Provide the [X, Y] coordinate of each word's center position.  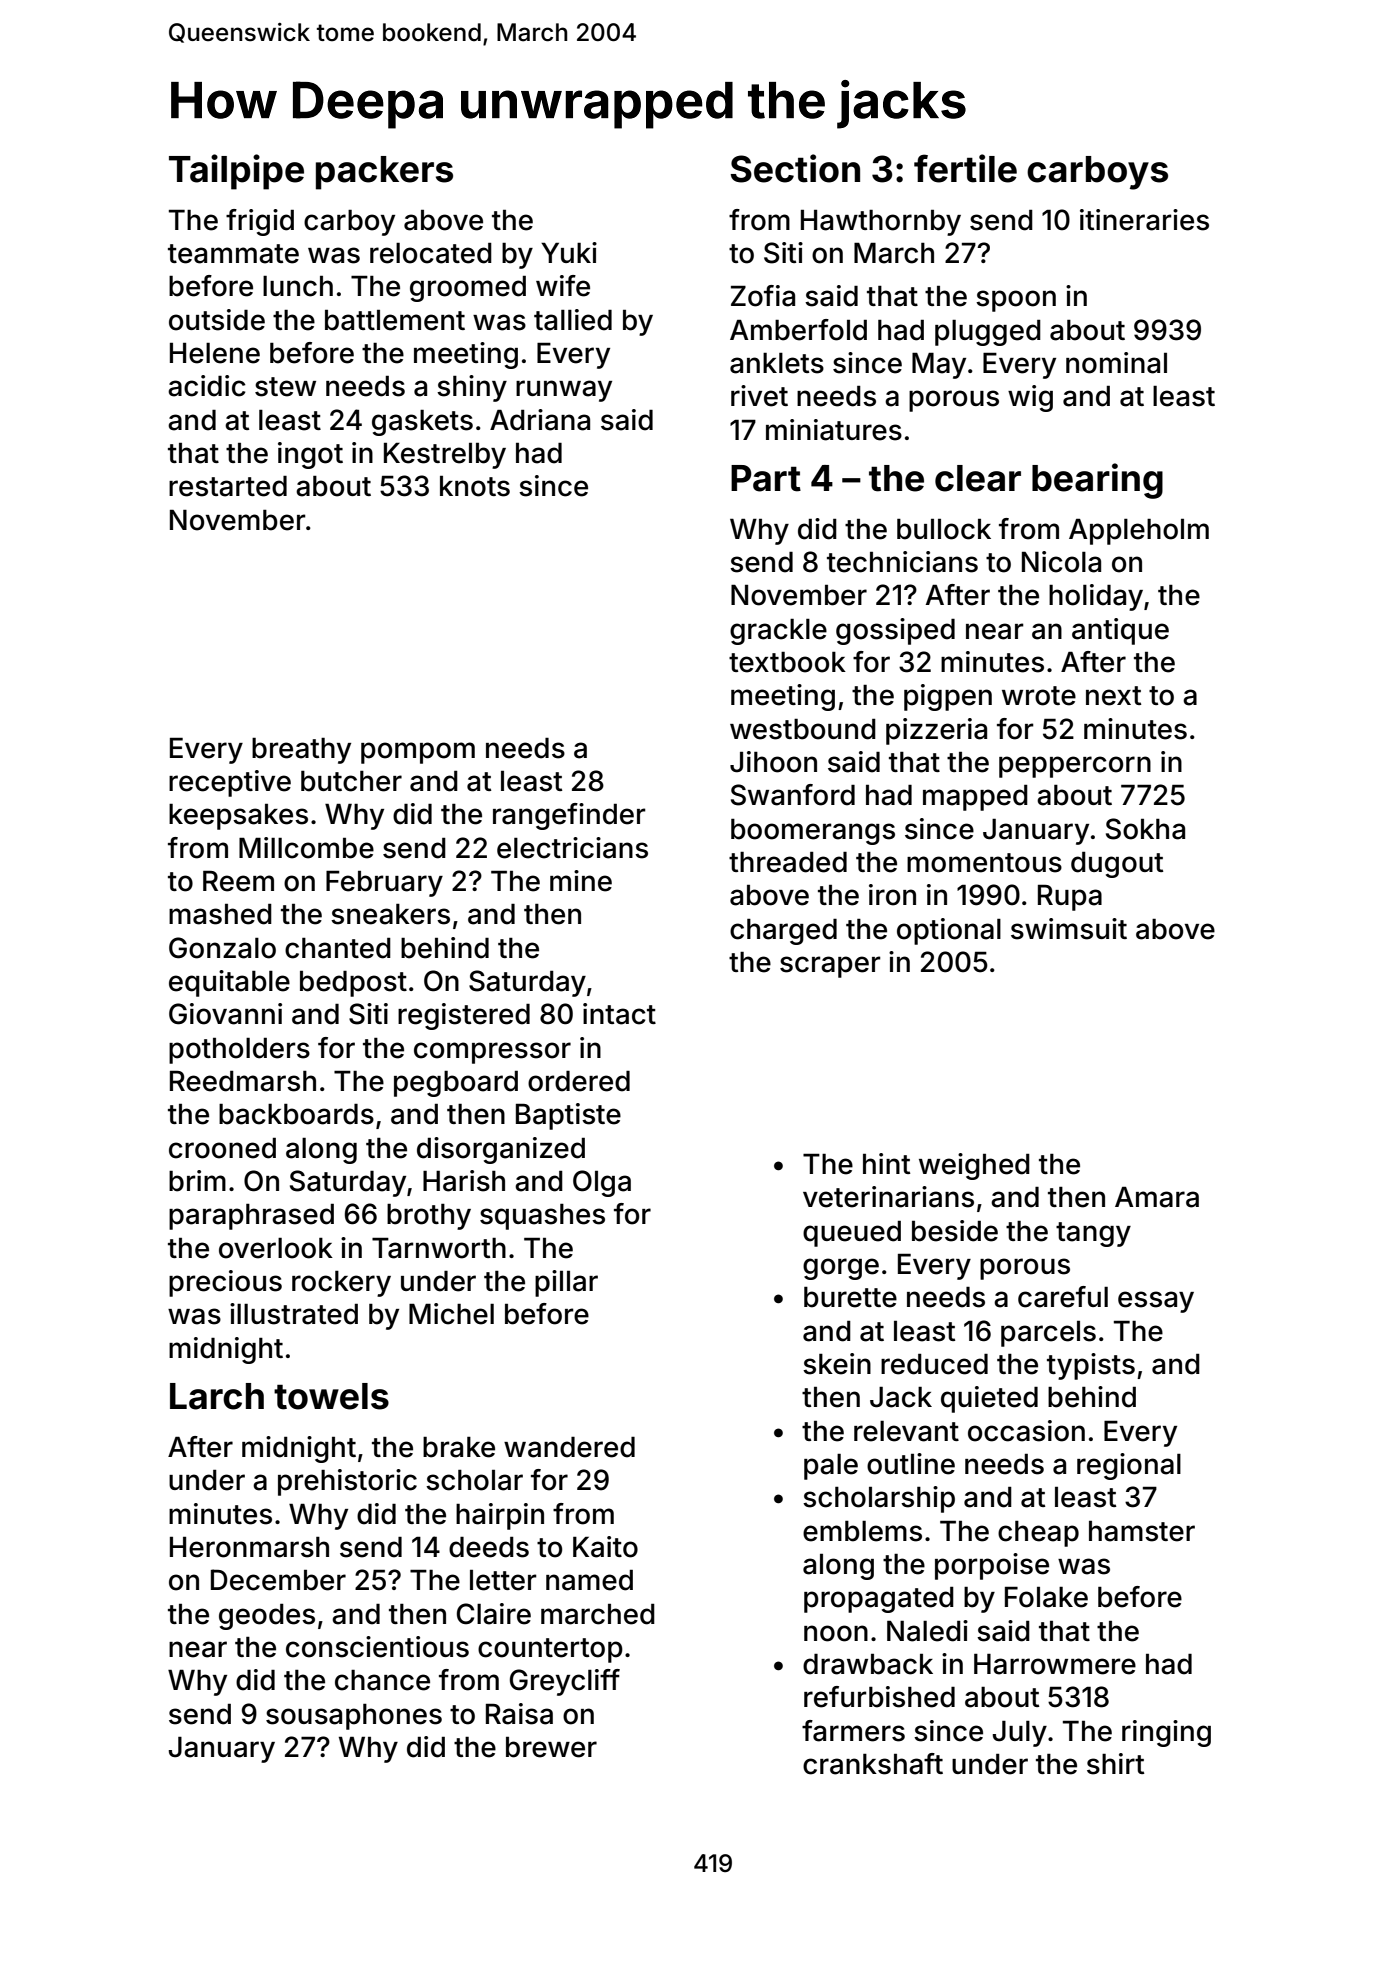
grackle [778, 631]
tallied [573, 320]
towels [331, 1396]
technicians [902, 562]
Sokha [1145, 829]
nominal [1116, 363]
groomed [468, 288]
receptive [230, 783]
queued [852, 1233]
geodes [267, 1616]
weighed [974, 1166]
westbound [803, 729]
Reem [238, 881]
